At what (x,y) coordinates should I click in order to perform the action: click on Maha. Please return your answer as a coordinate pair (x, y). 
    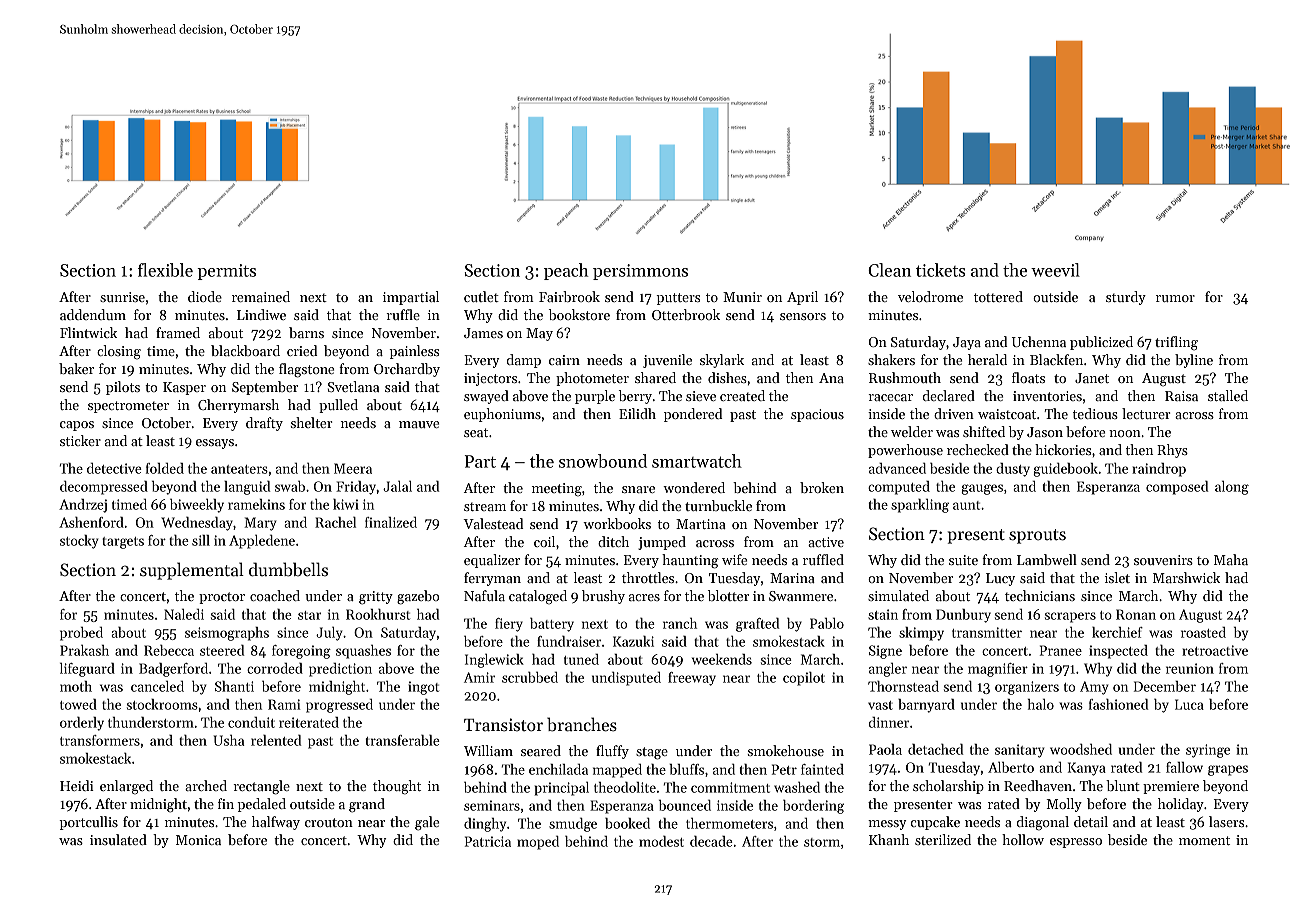
    Looking at the image, I should click on (1231, 559).
